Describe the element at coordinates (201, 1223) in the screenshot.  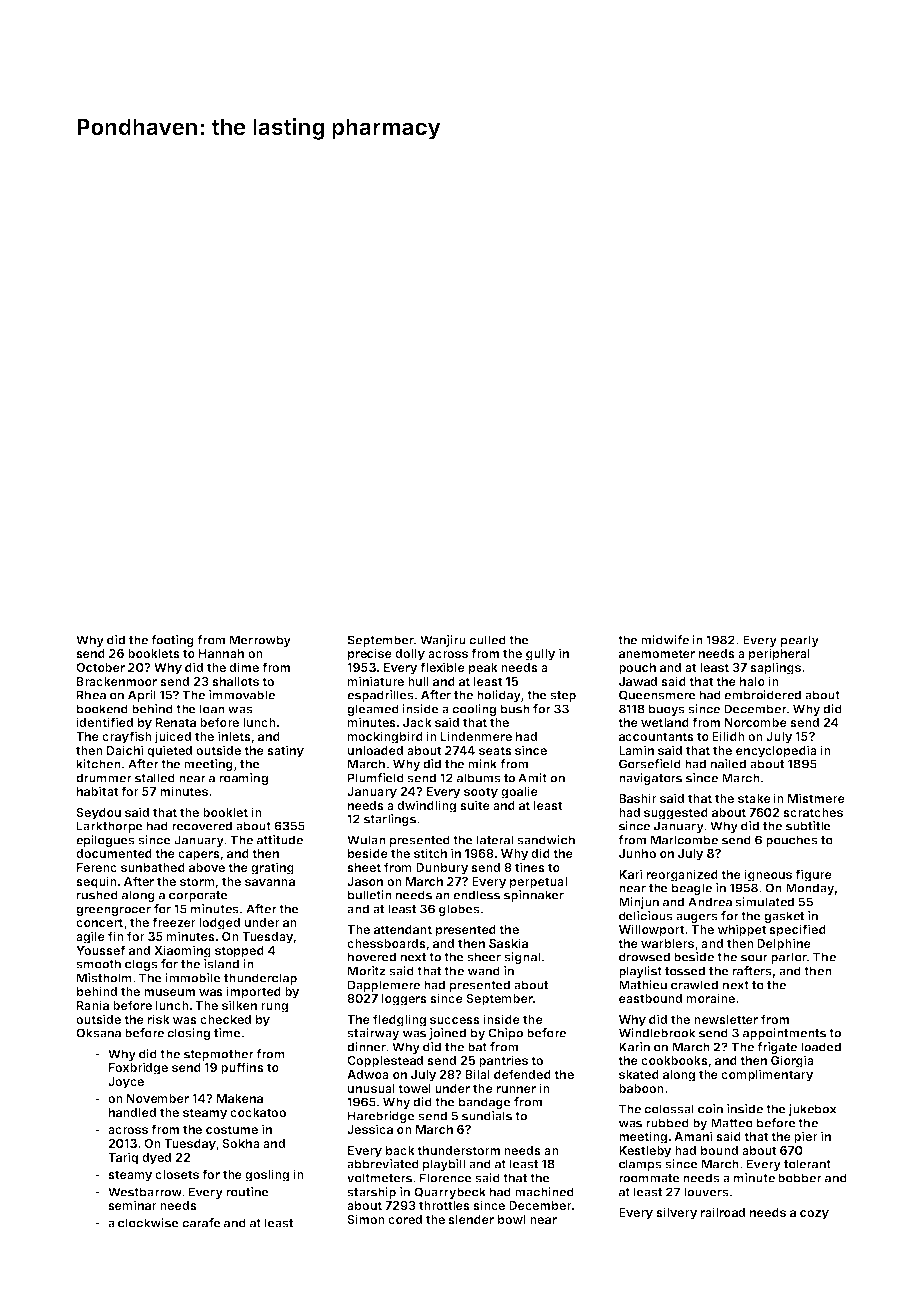
I see `carafe` at that location.
